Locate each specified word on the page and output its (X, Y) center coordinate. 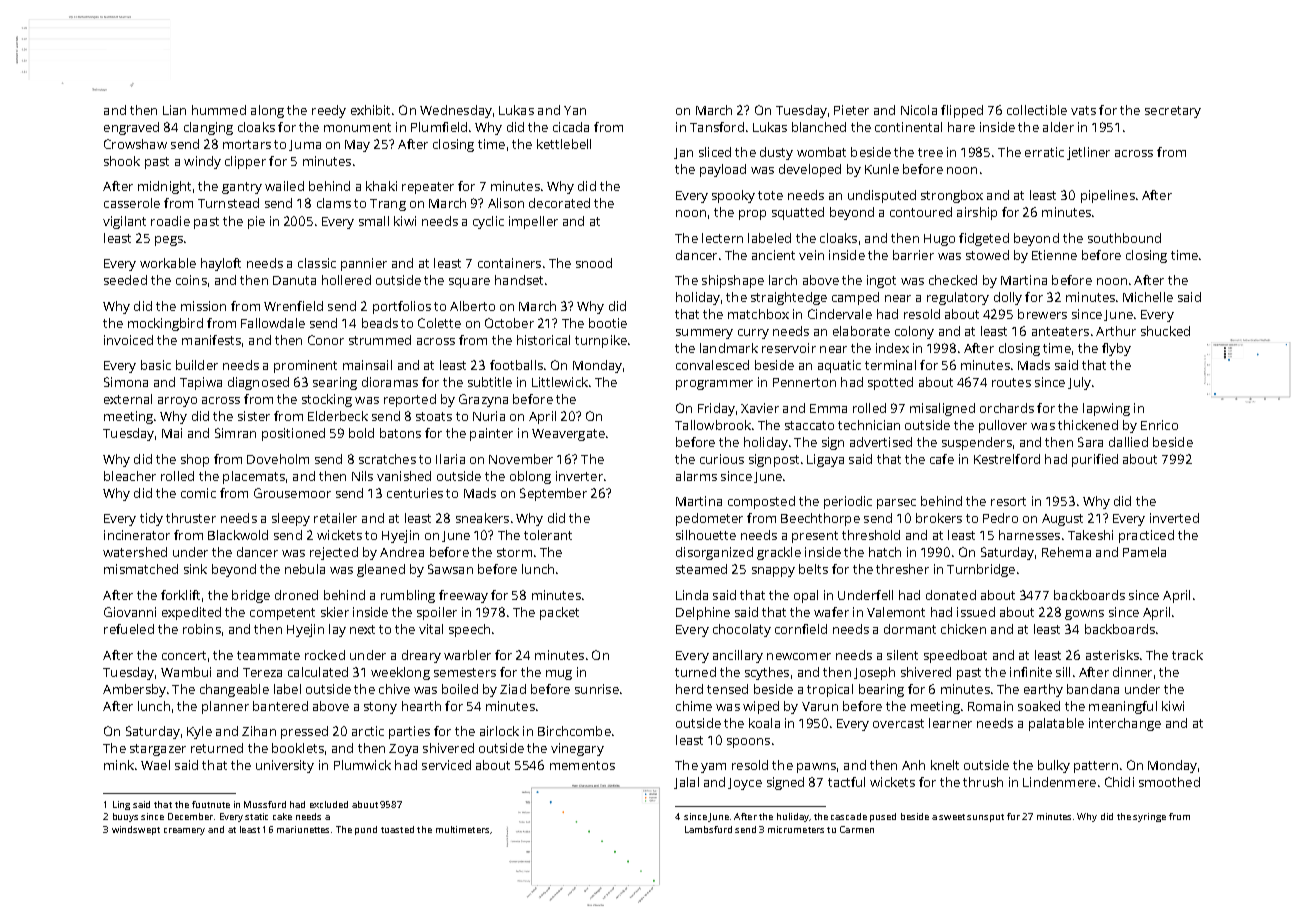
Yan (575, 110)
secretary (1173, 112)
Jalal (686, 783)
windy (202, 162)
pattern (1096, 767)
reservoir (789, 348)
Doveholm (278, 459)
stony (380, 708)
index (892, 348)
